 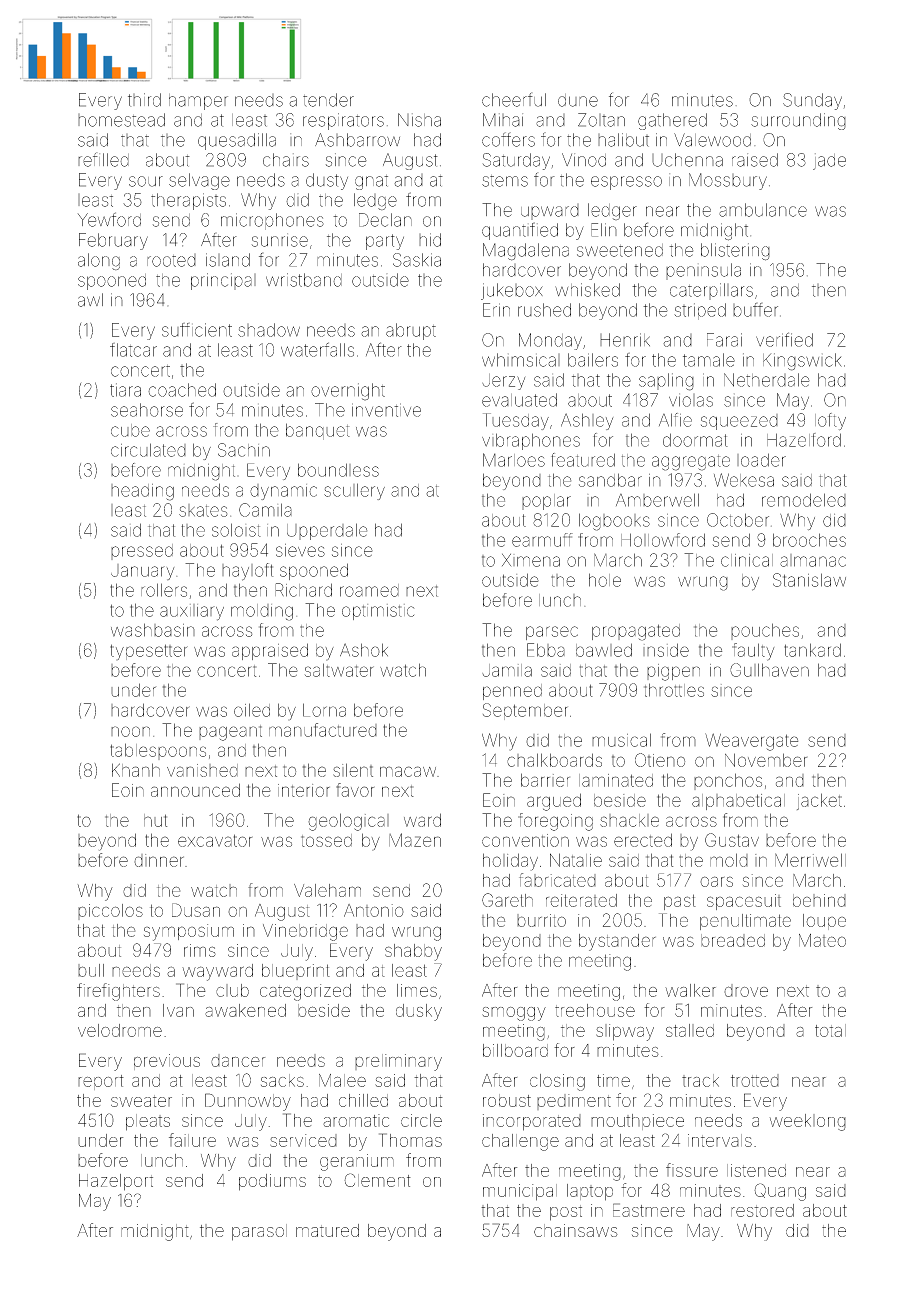 What do you see at coordinates (259, 1232) in the page?
I see `parasol` at bounding box center [259, 1232].
